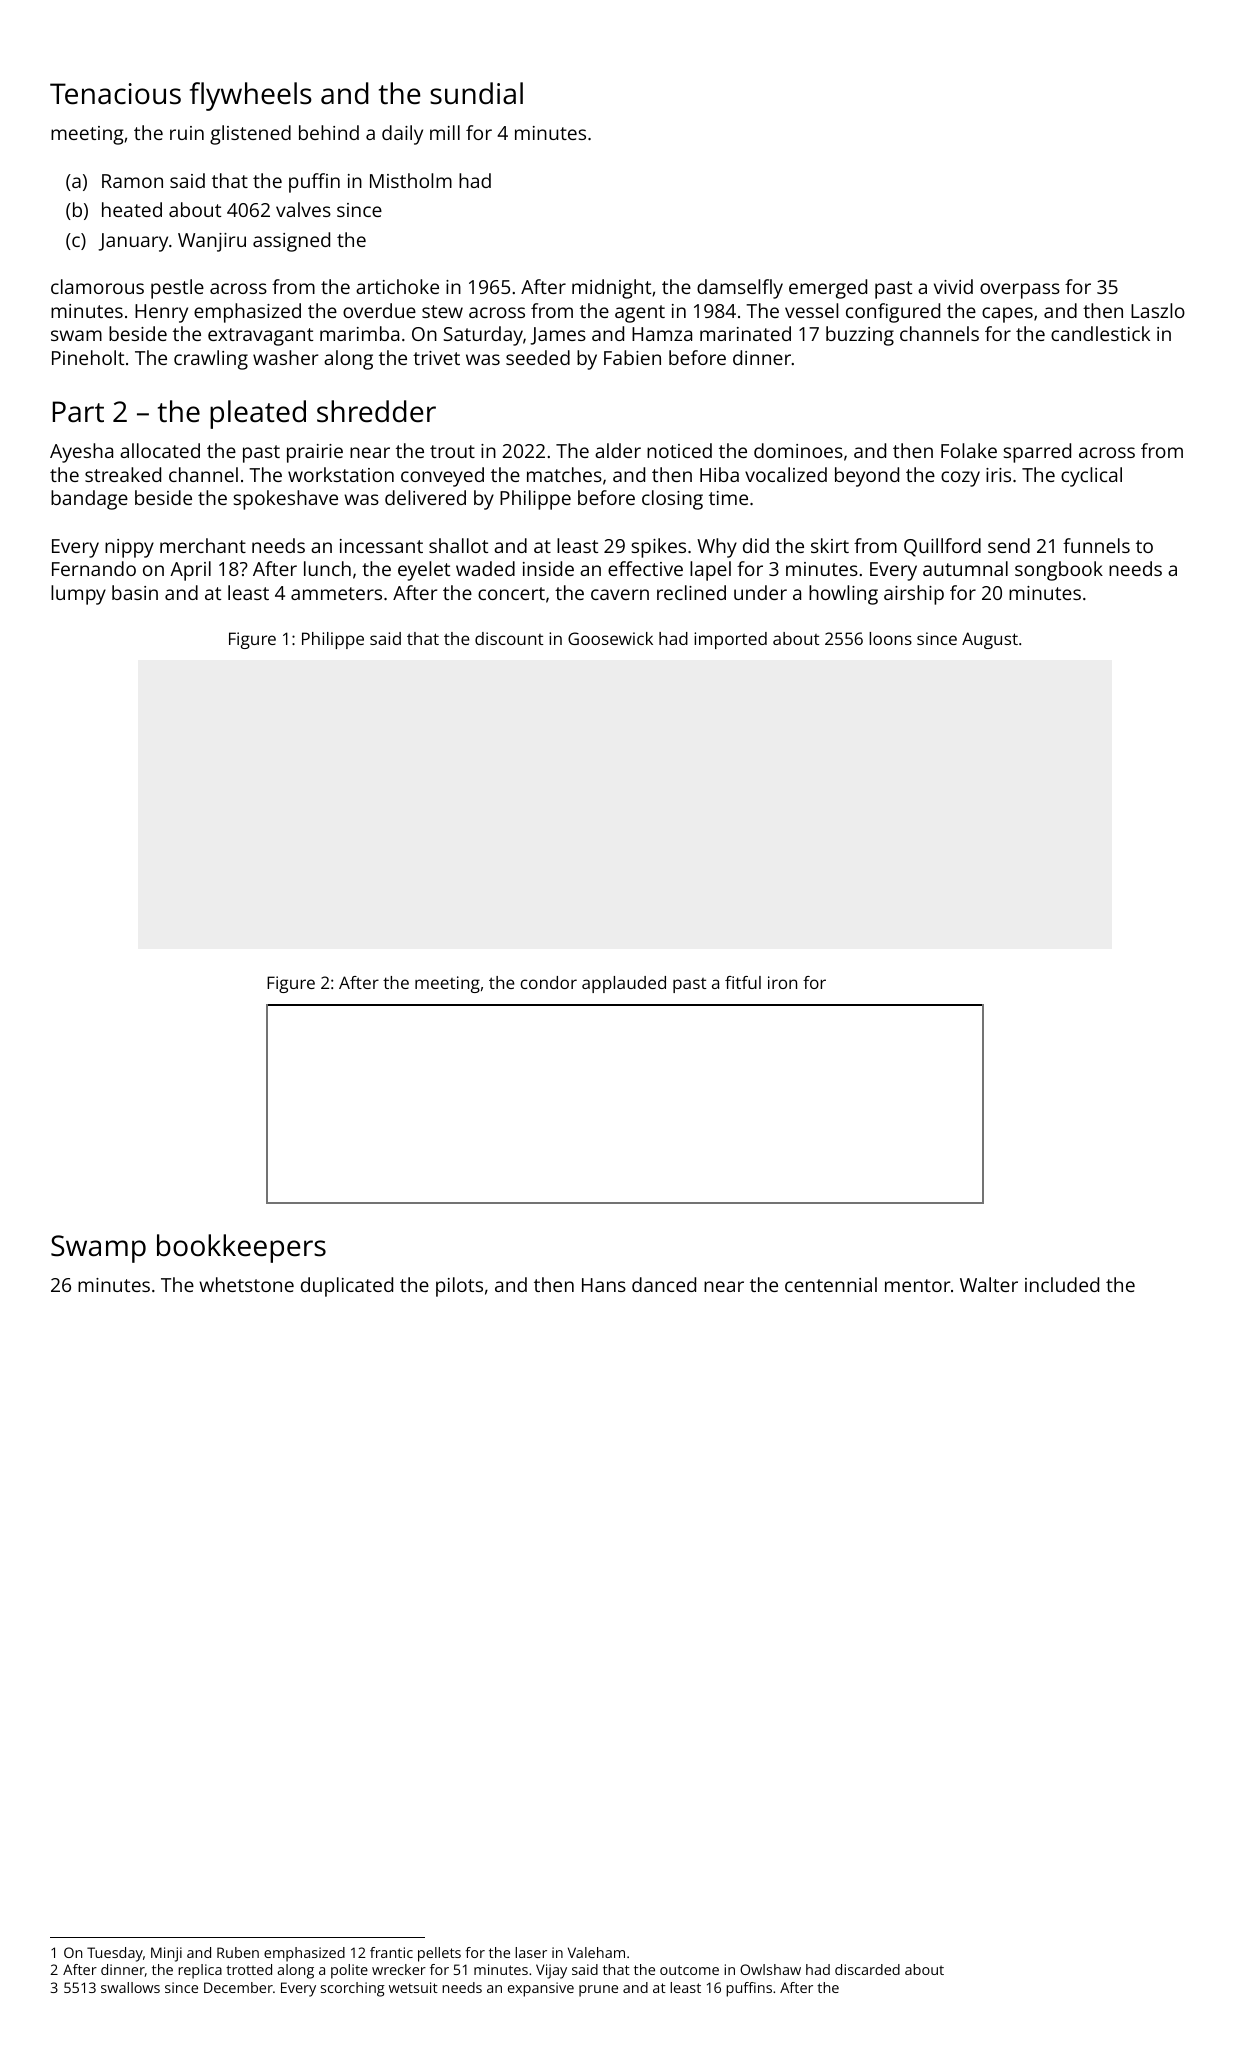 The width and height of the page is (1250, 2058). What do you see at coordinates (509, 638) in the page?
I see `discount` at bounding box center [509, 638].
